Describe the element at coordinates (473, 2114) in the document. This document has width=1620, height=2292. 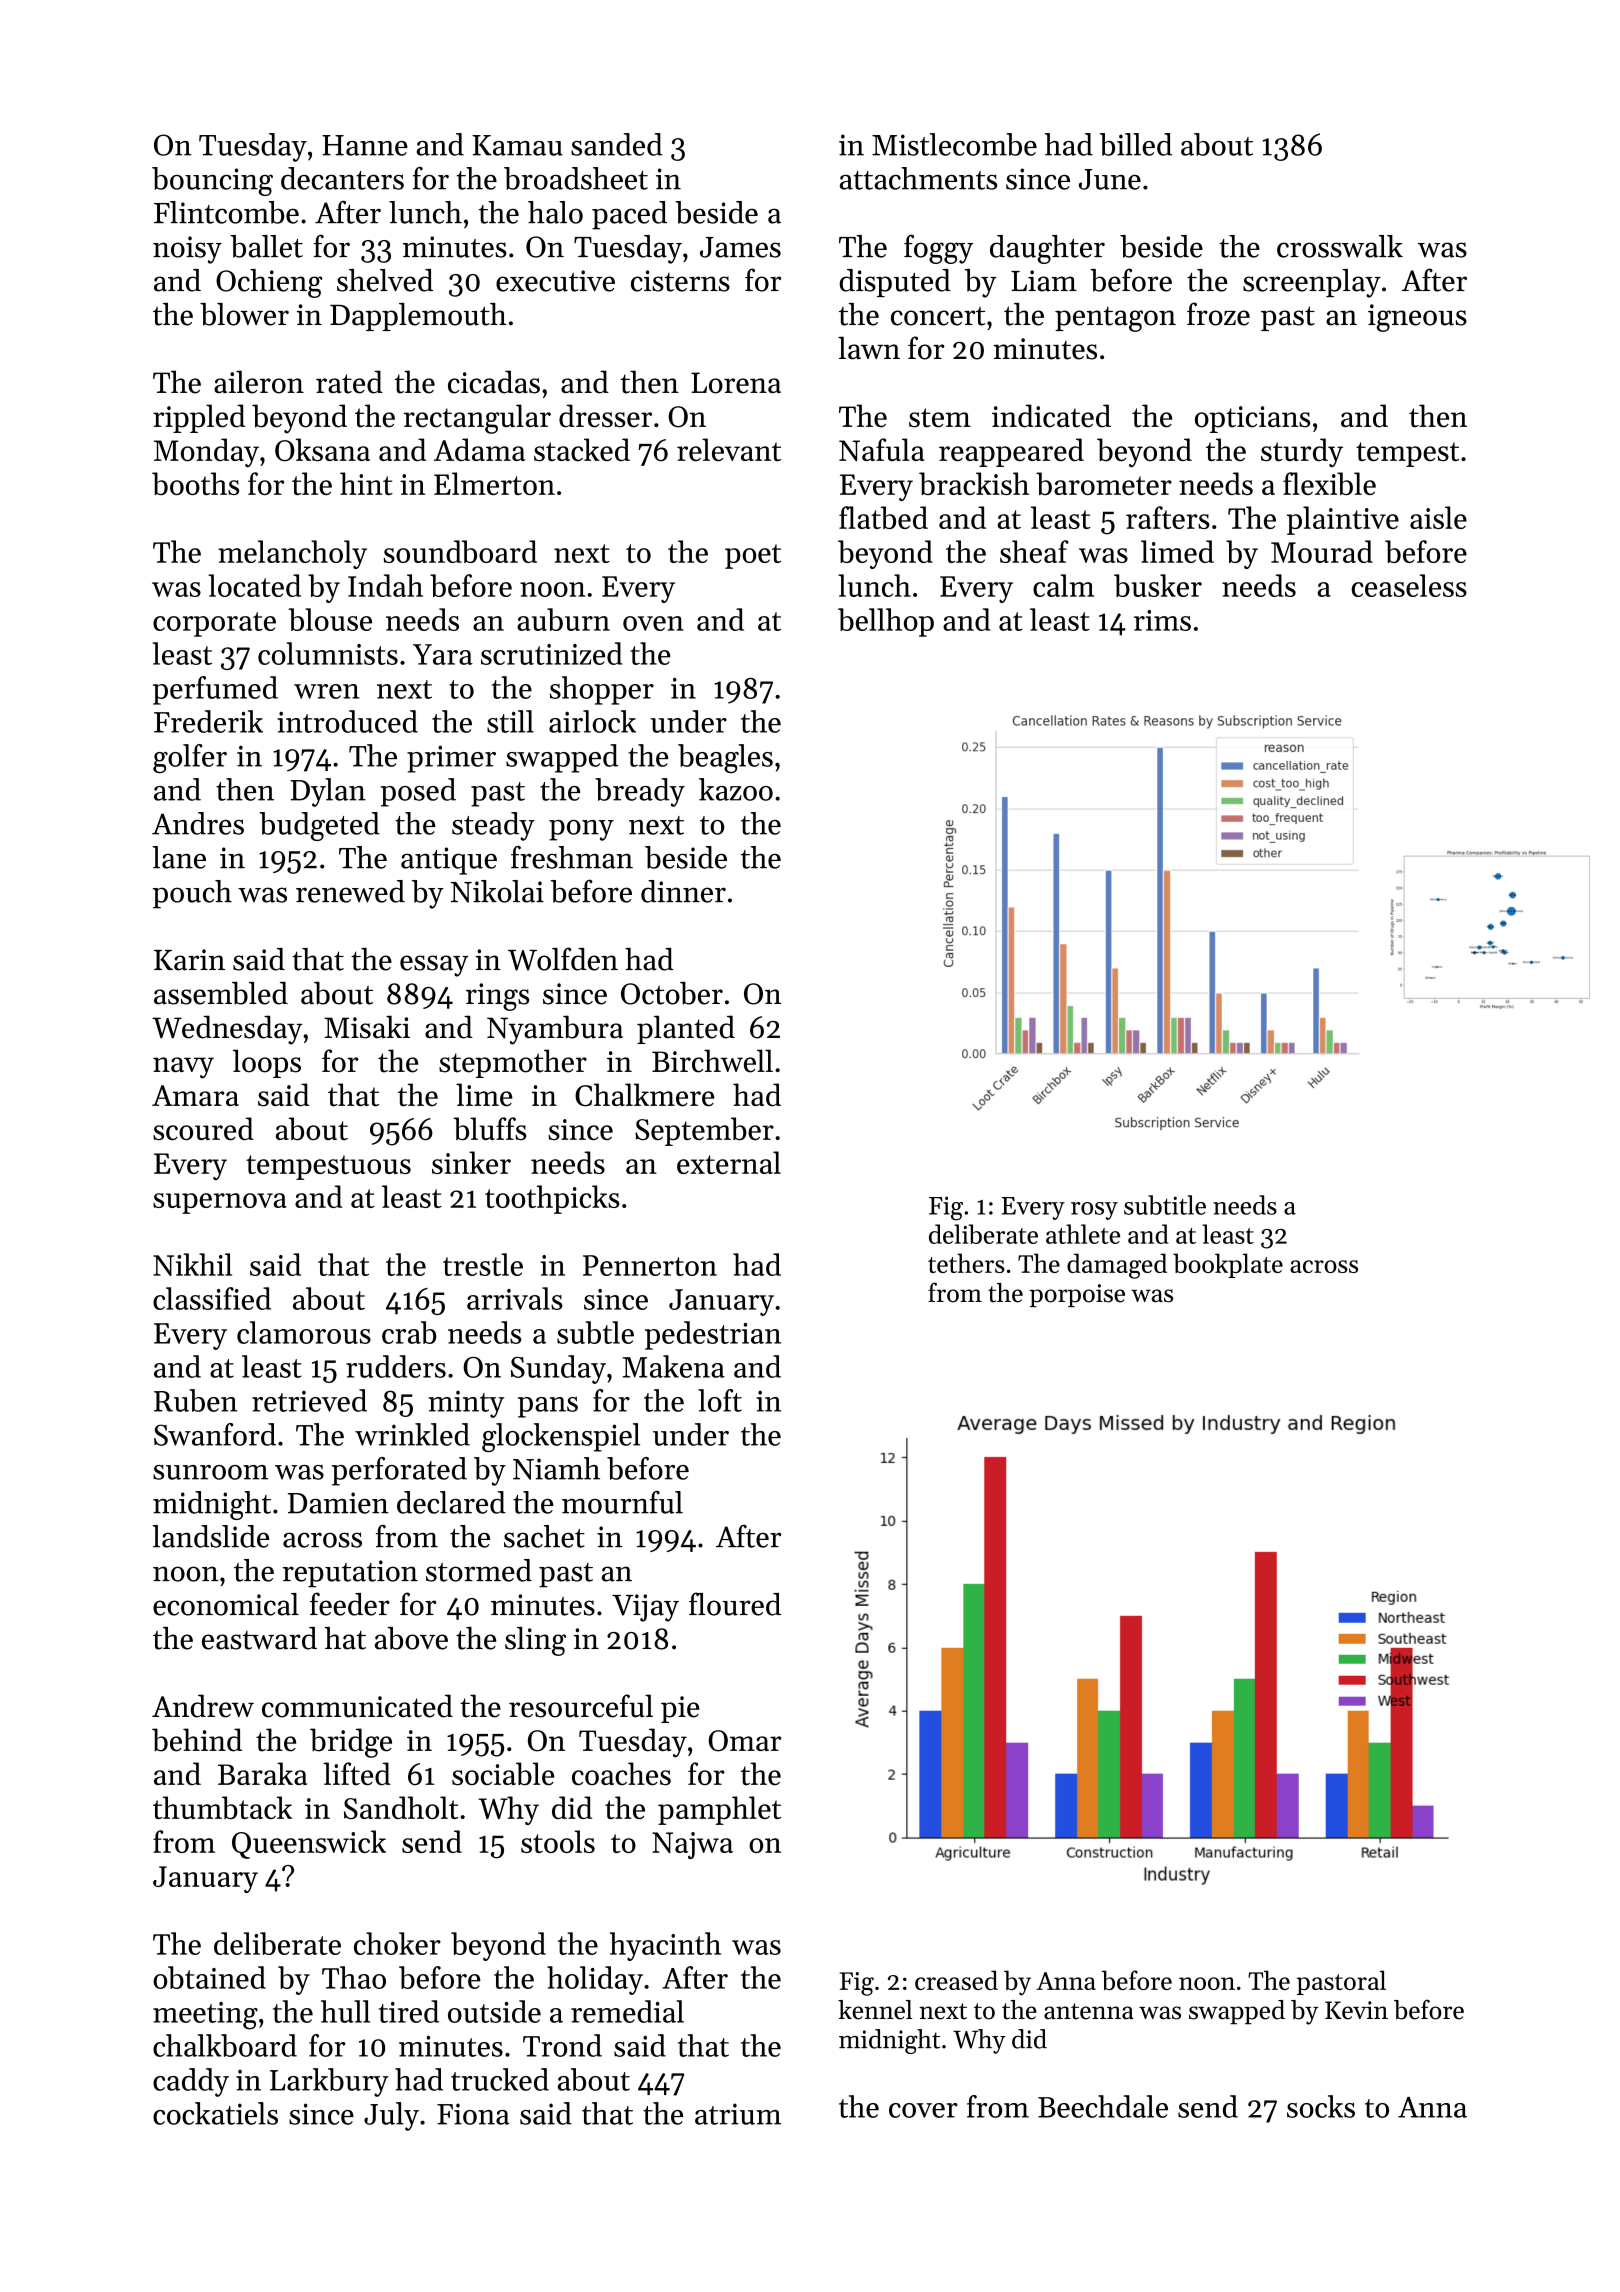
I see `Fiona` at that location.
